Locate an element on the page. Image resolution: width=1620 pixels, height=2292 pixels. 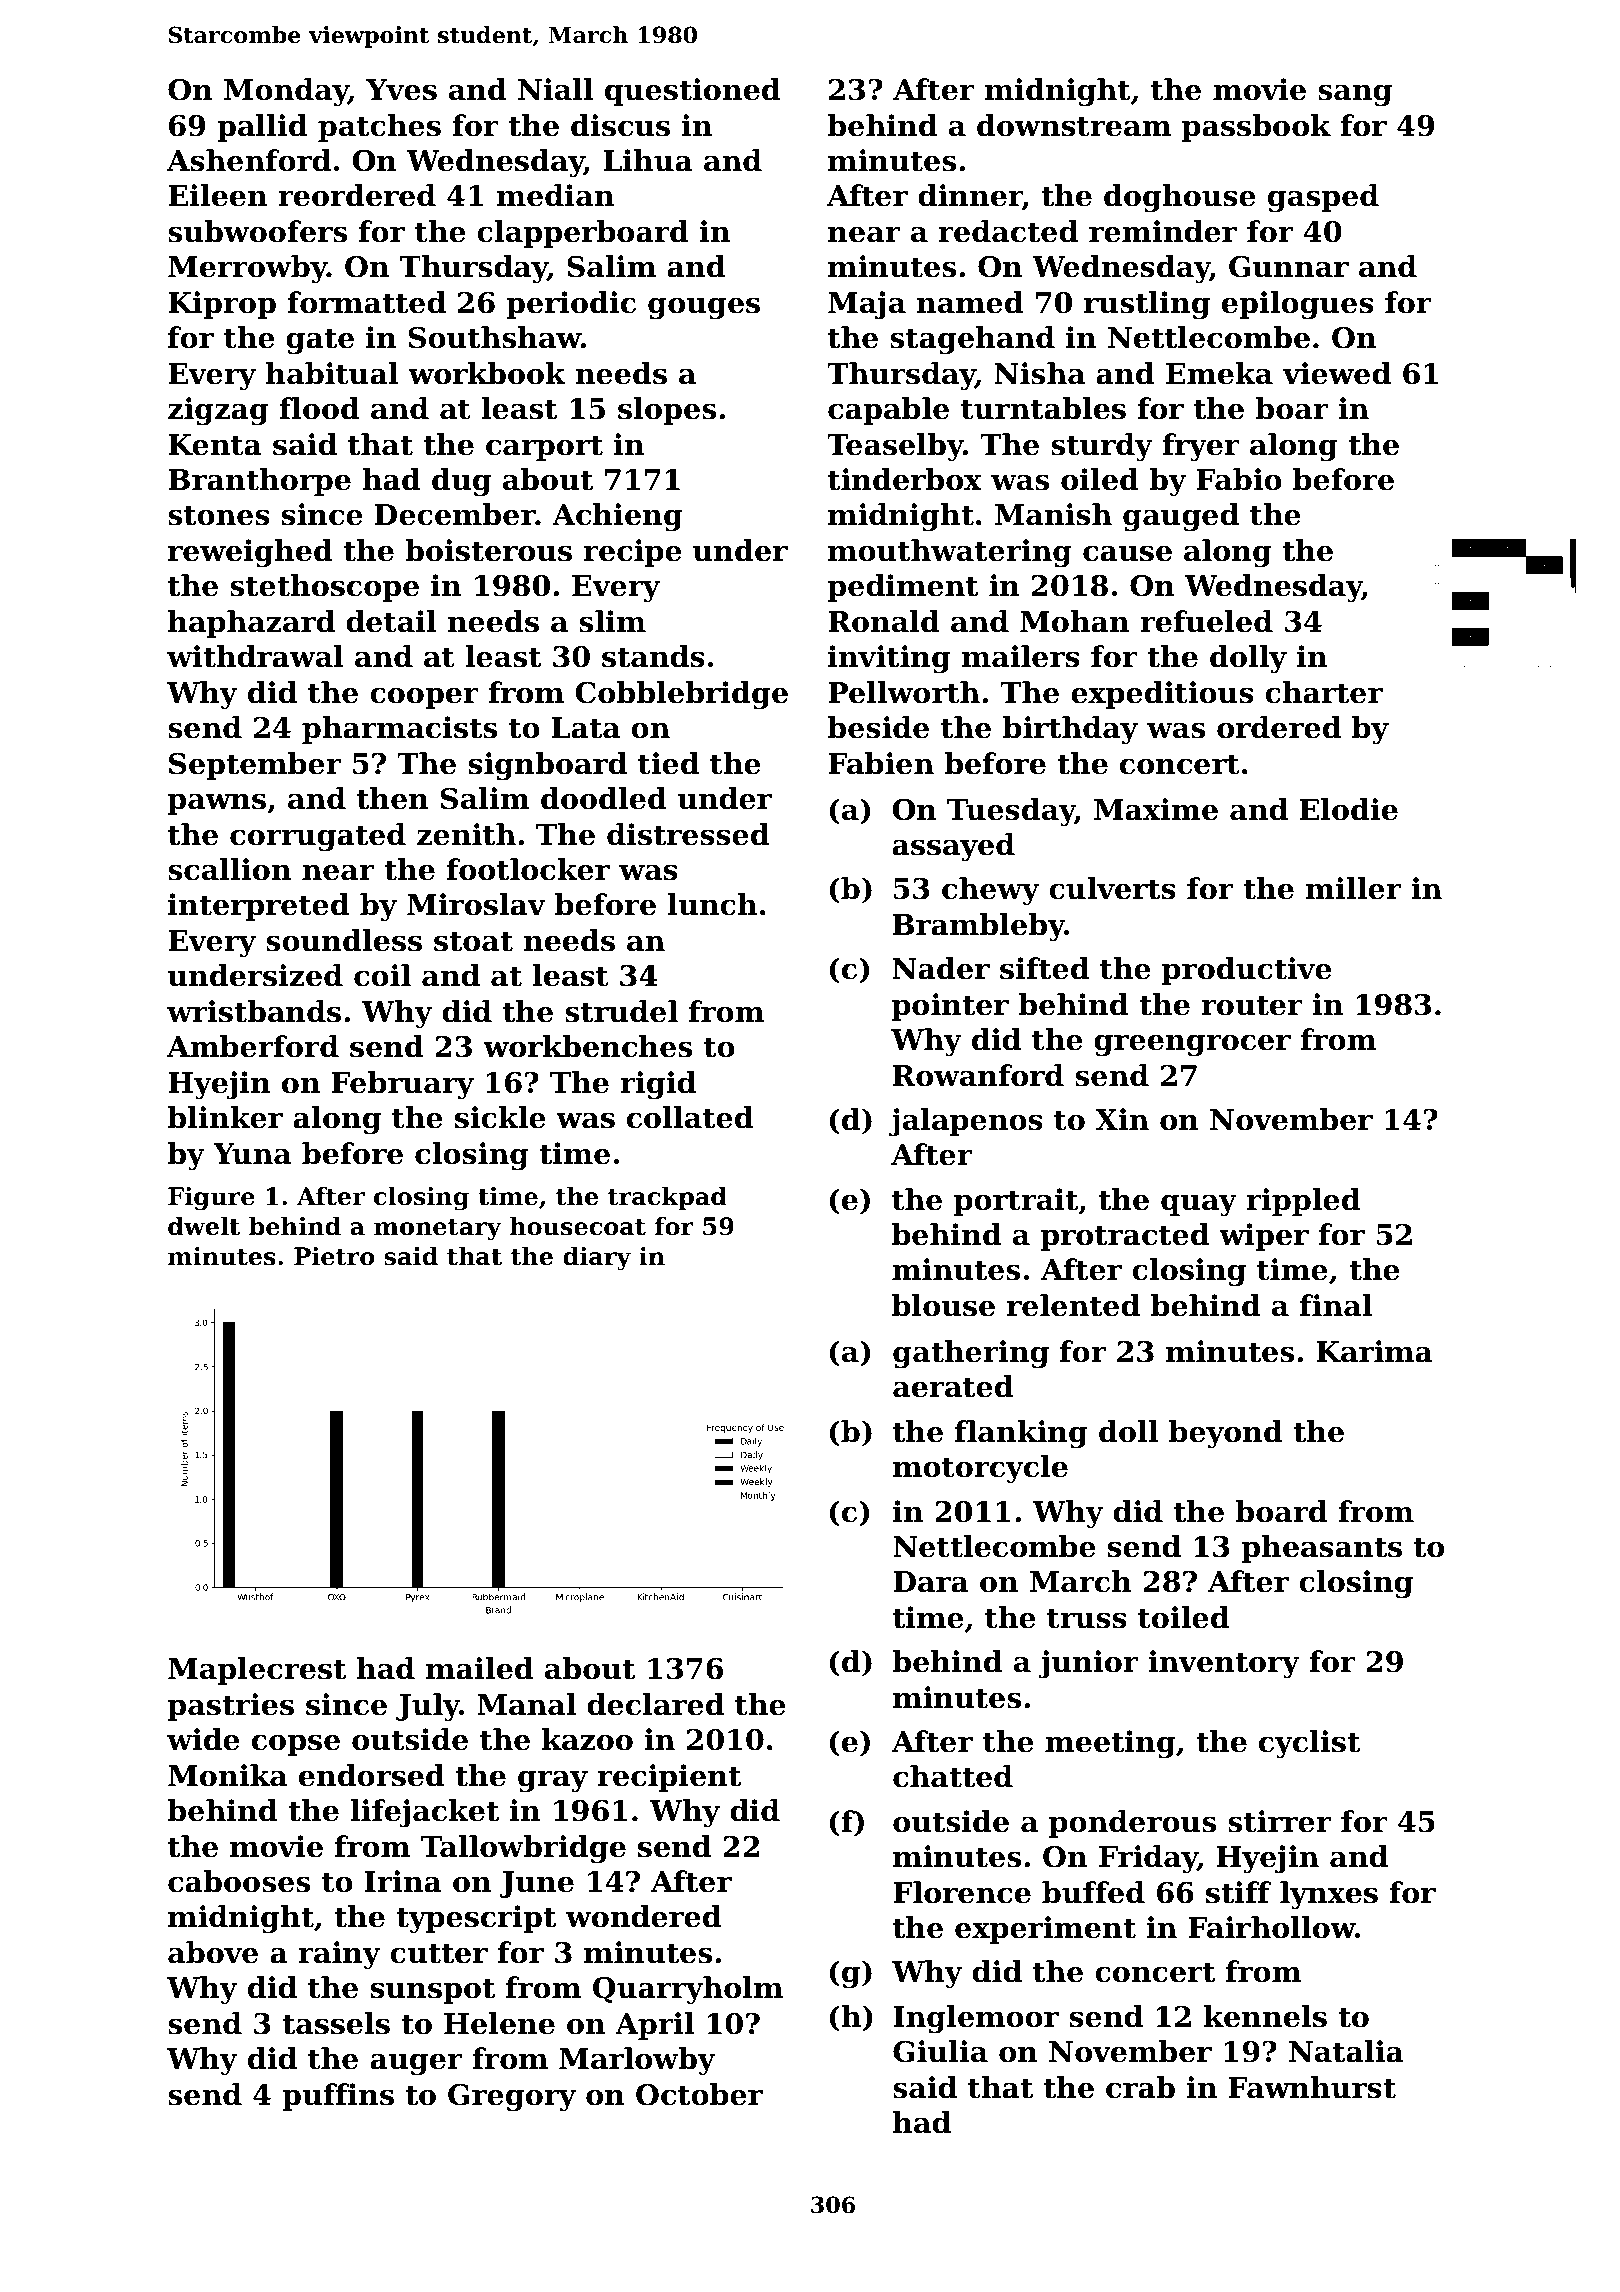
typescript is located at coordinates (476, 1919).
